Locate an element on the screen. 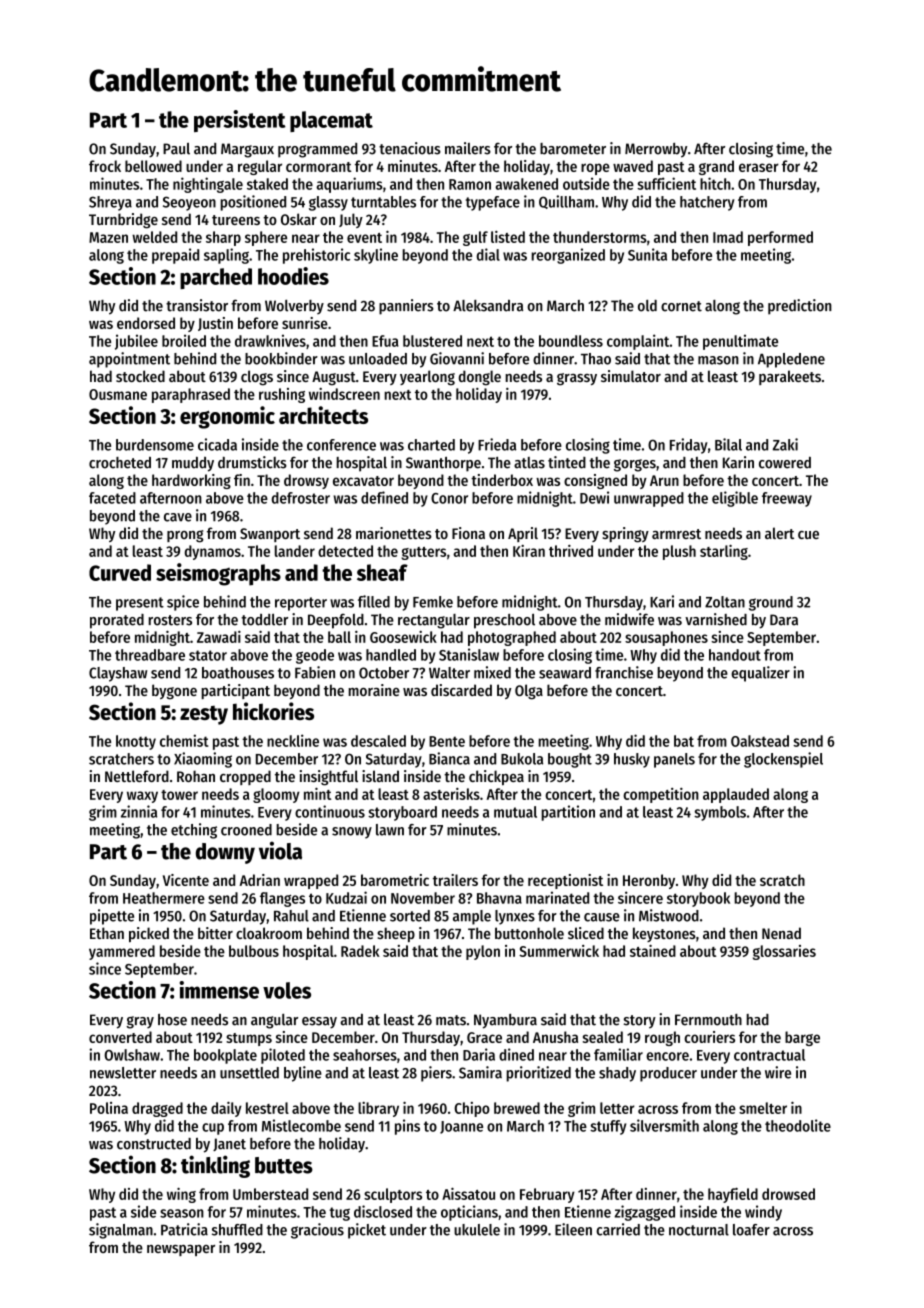 This screenshot has height=1308, width=924. Ramon is located at coordinates (470, 184).
